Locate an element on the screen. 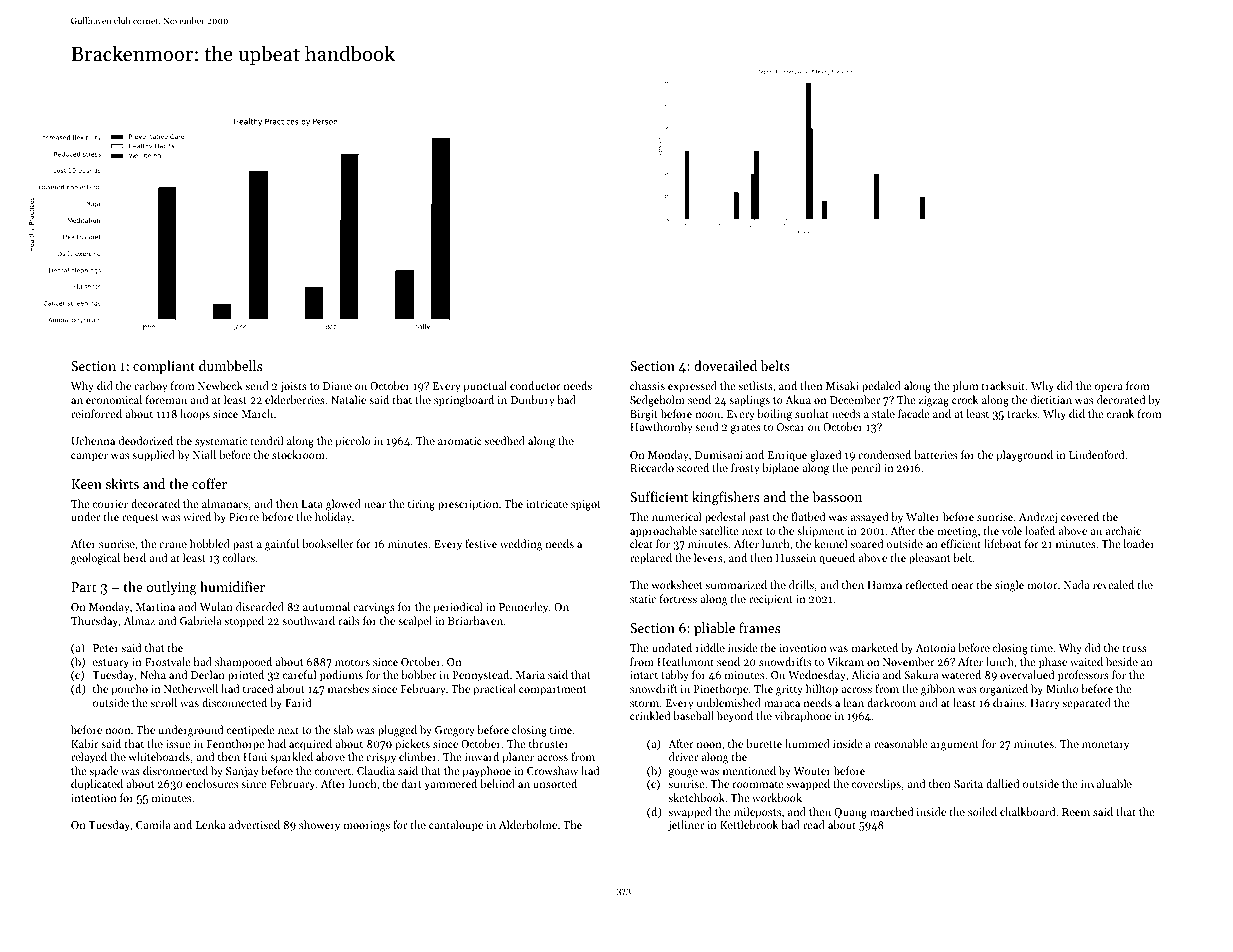 This screenshot has width=1233, height=952. coffer is located at coordinates (209, 483).
